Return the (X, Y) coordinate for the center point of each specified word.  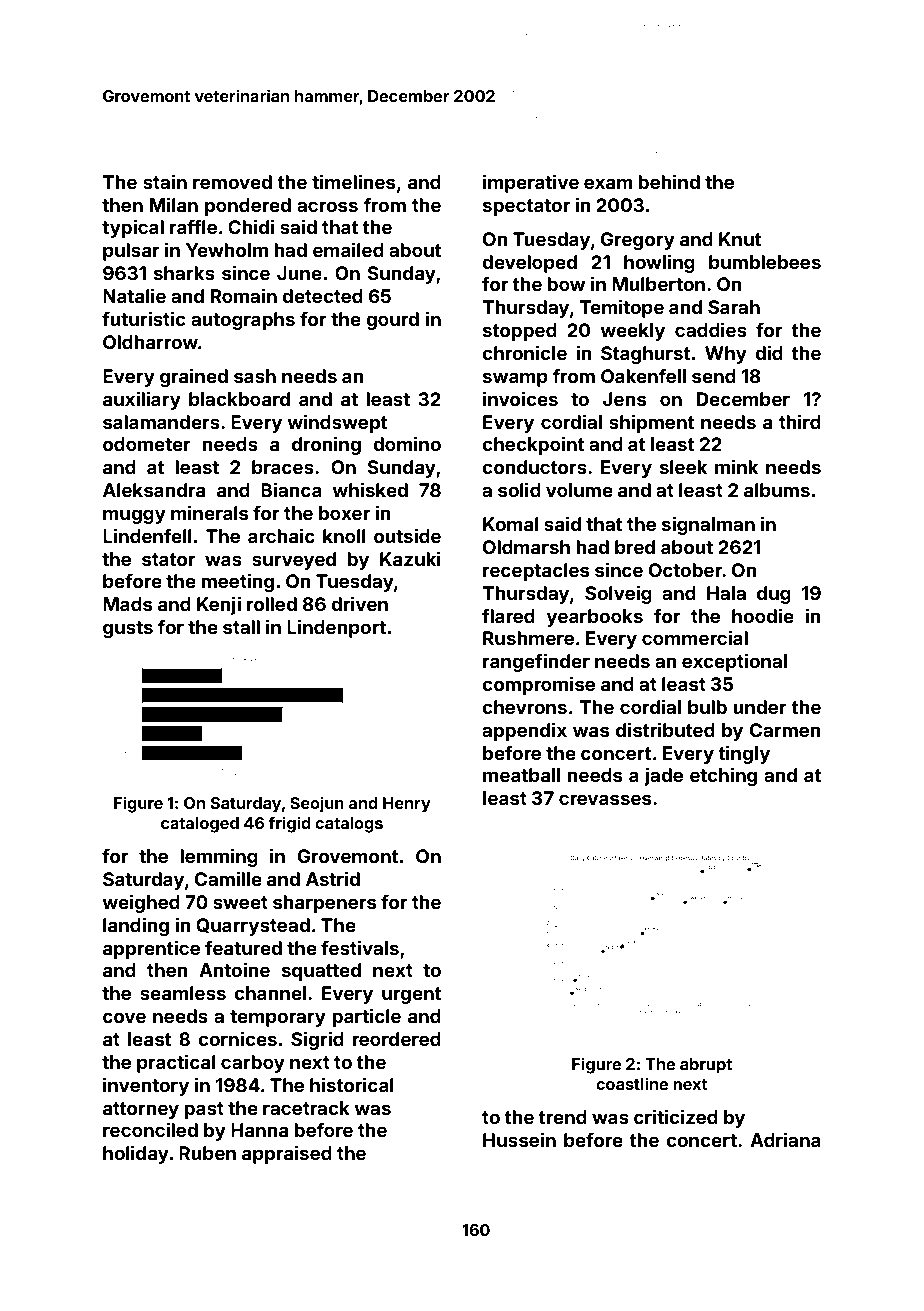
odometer (147, 444)
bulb (707, 707)
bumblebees (765, 262)
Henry (407, 805)
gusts (128, 629)
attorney (141, 1110)
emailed (348, 249)
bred (635, 547)
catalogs (349, 825)
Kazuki (410, 558)
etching (723, 776)
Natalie (134, 295)
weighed (141, 903)
